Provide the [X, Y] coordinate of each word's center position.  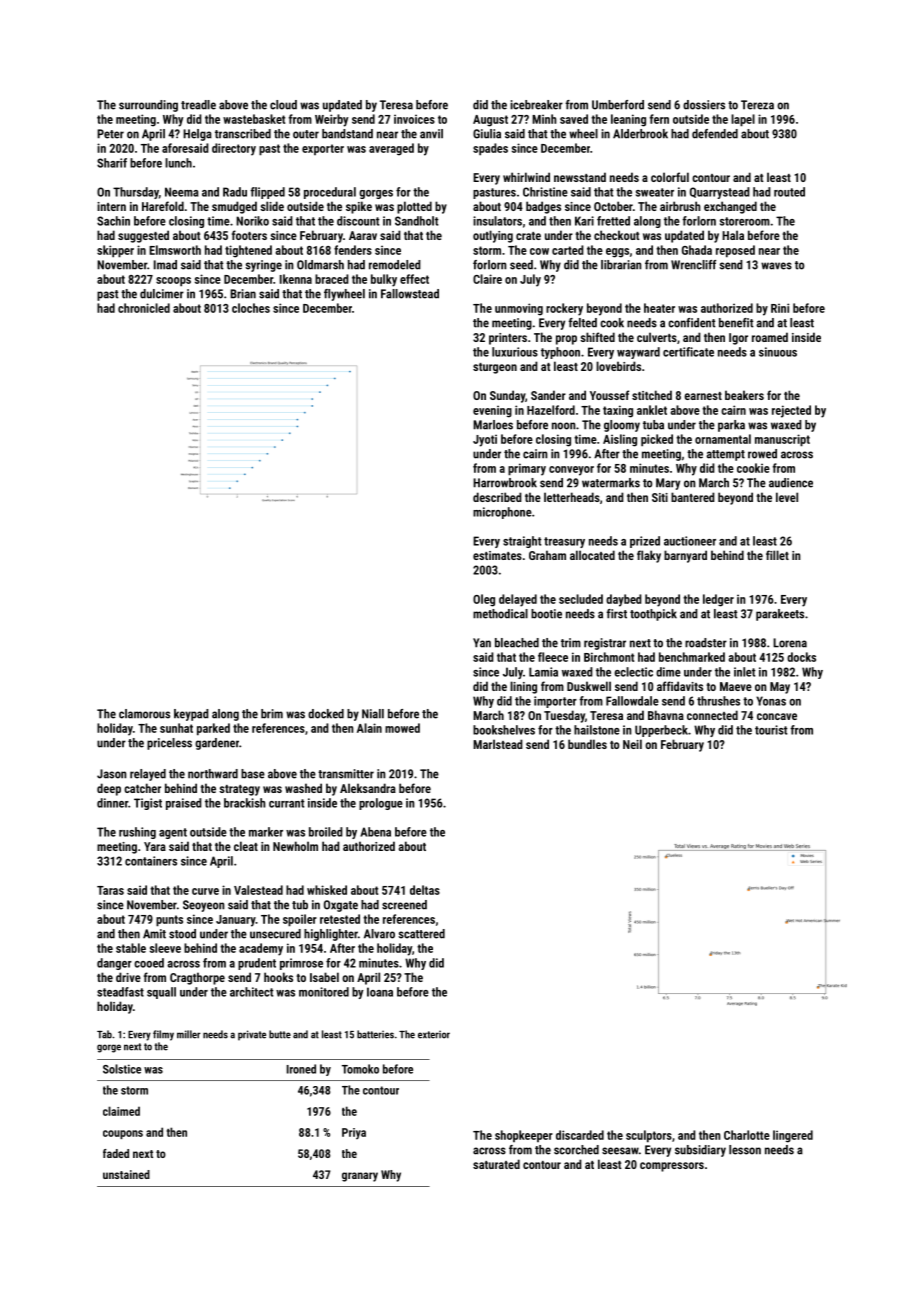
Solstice [122, 1069]
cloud [283, 105]
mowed [402, 728]
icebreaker [536, 105]
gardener [217, 744]
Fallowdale [632, 701]
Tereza [757, 105]
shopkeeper [524, 1136]
